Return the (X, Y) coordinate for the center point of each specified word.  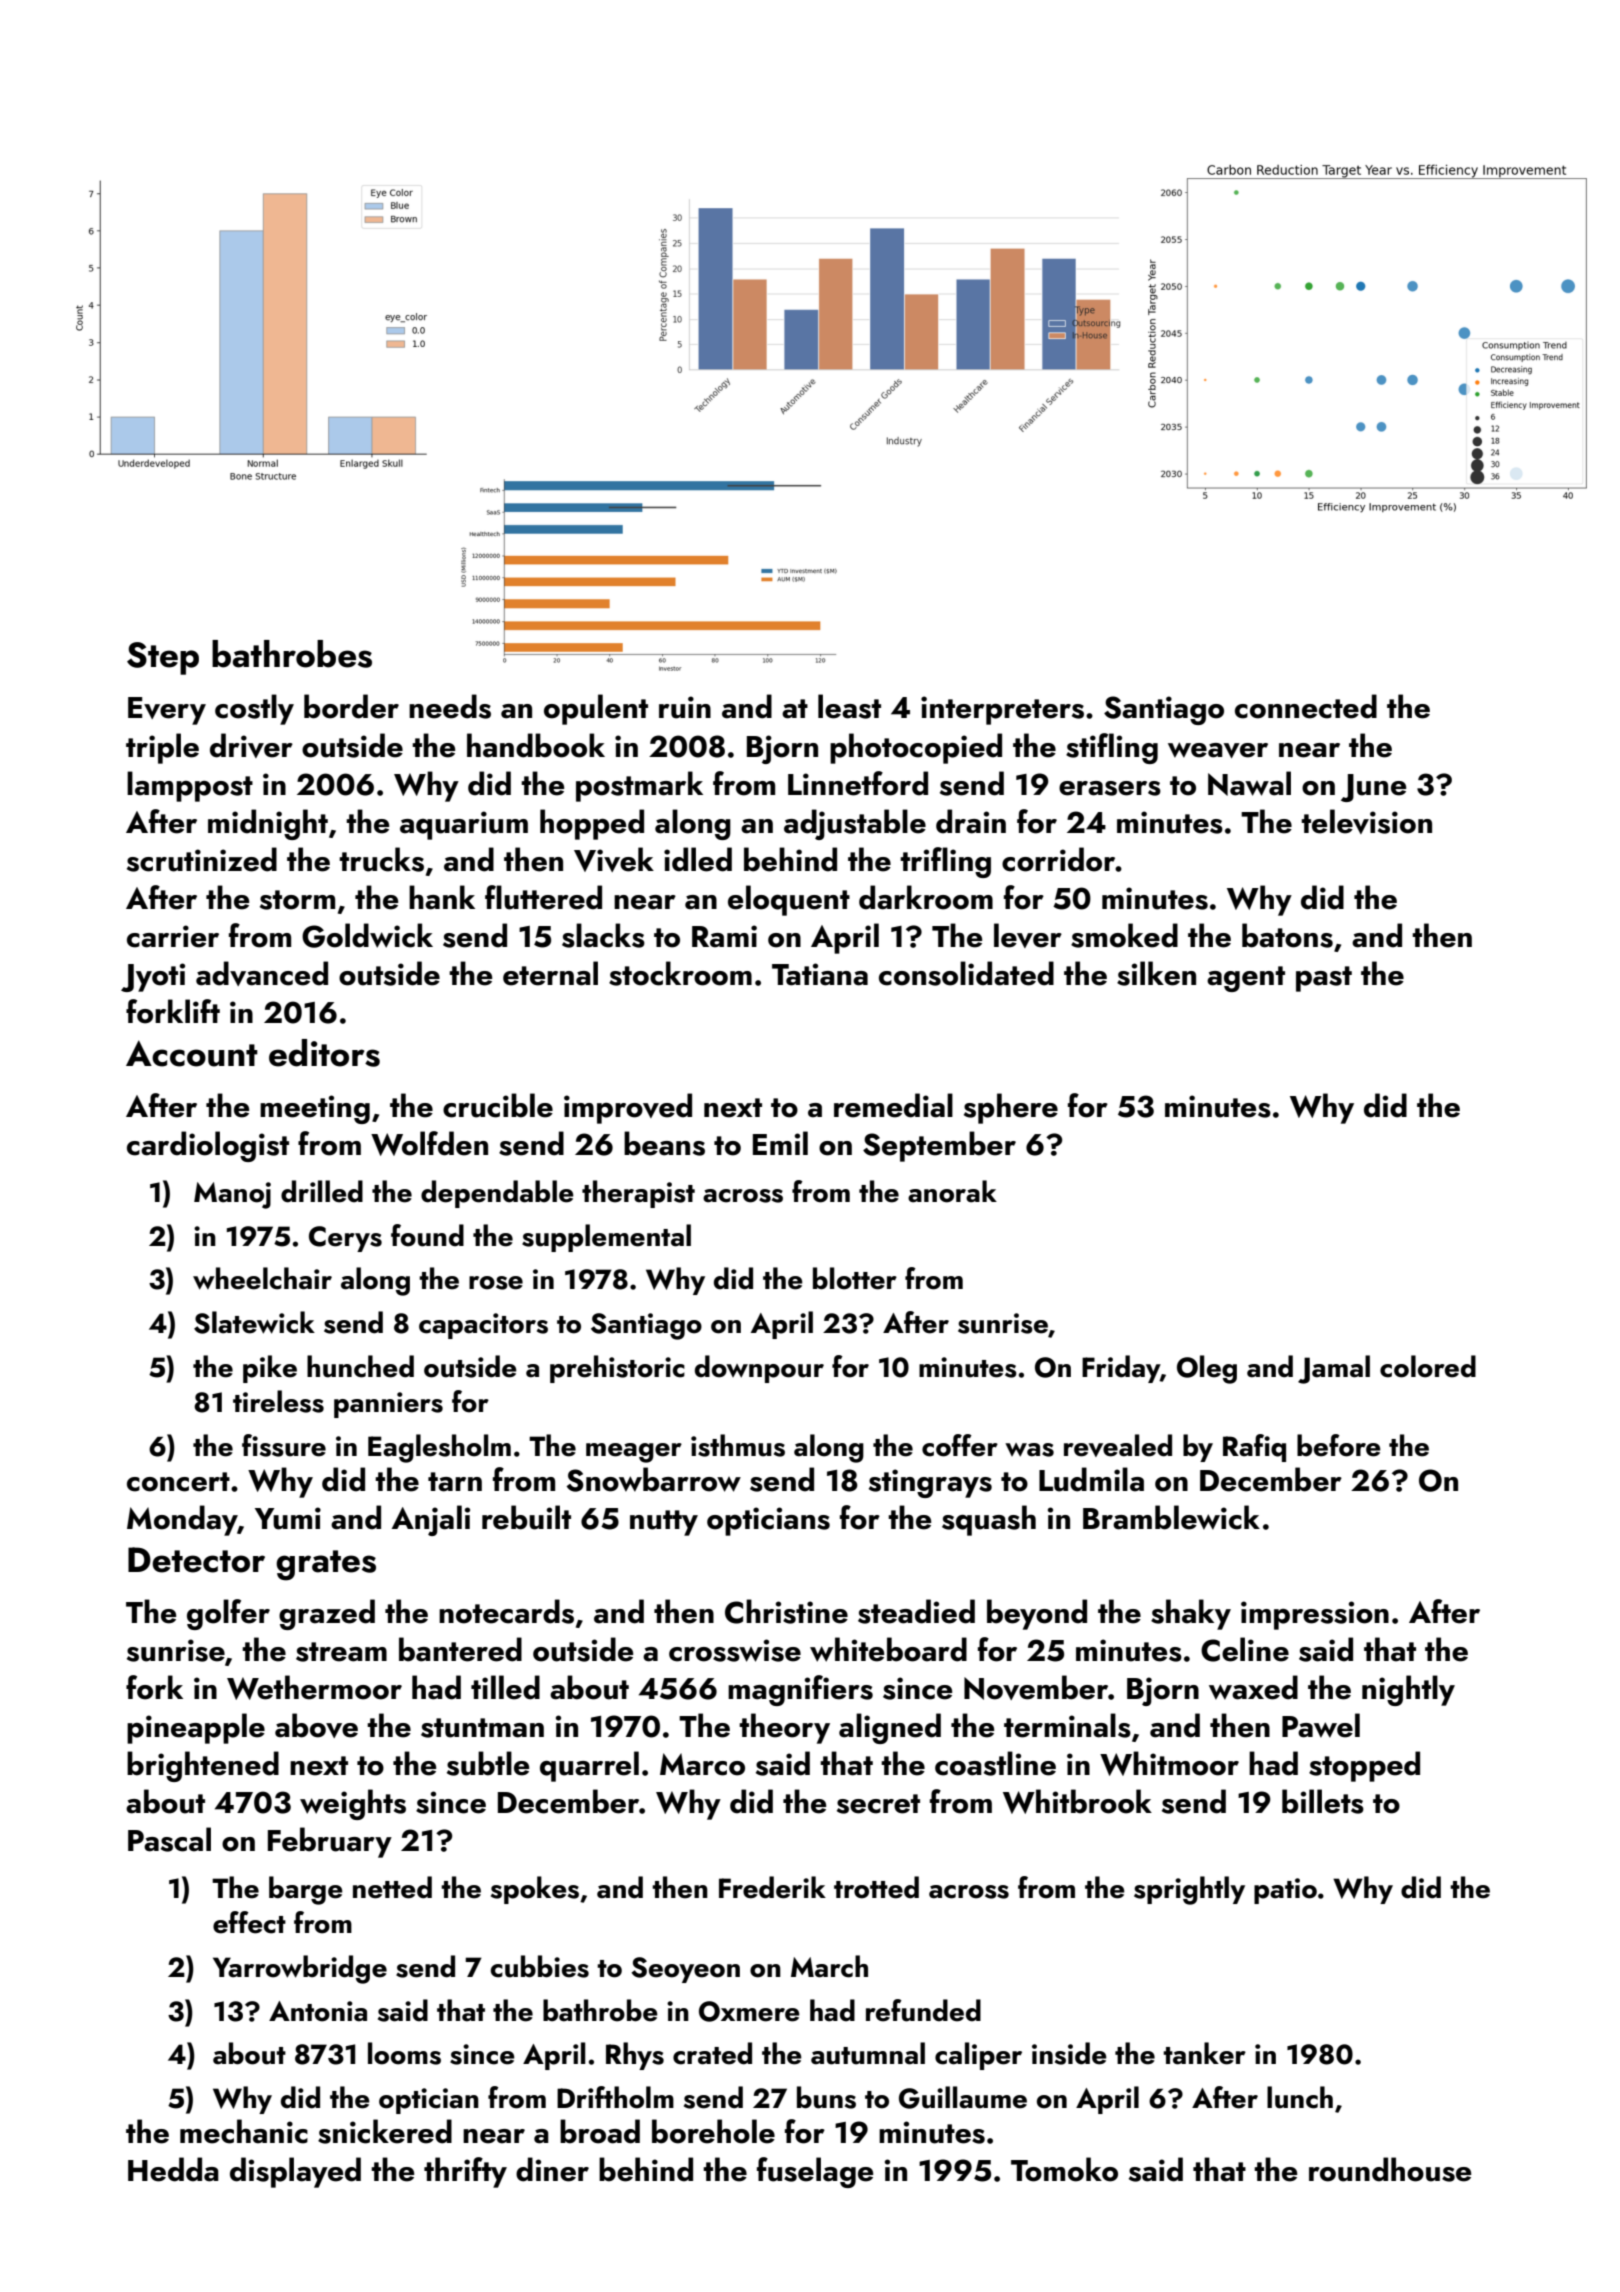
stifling (1112, 748)
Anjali (431, 1520)
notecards (506, 1611)
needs (450, 706)
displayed (295, 2172)
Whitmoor (1169, 1763)
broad (600, 2131)
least (849, 706)
